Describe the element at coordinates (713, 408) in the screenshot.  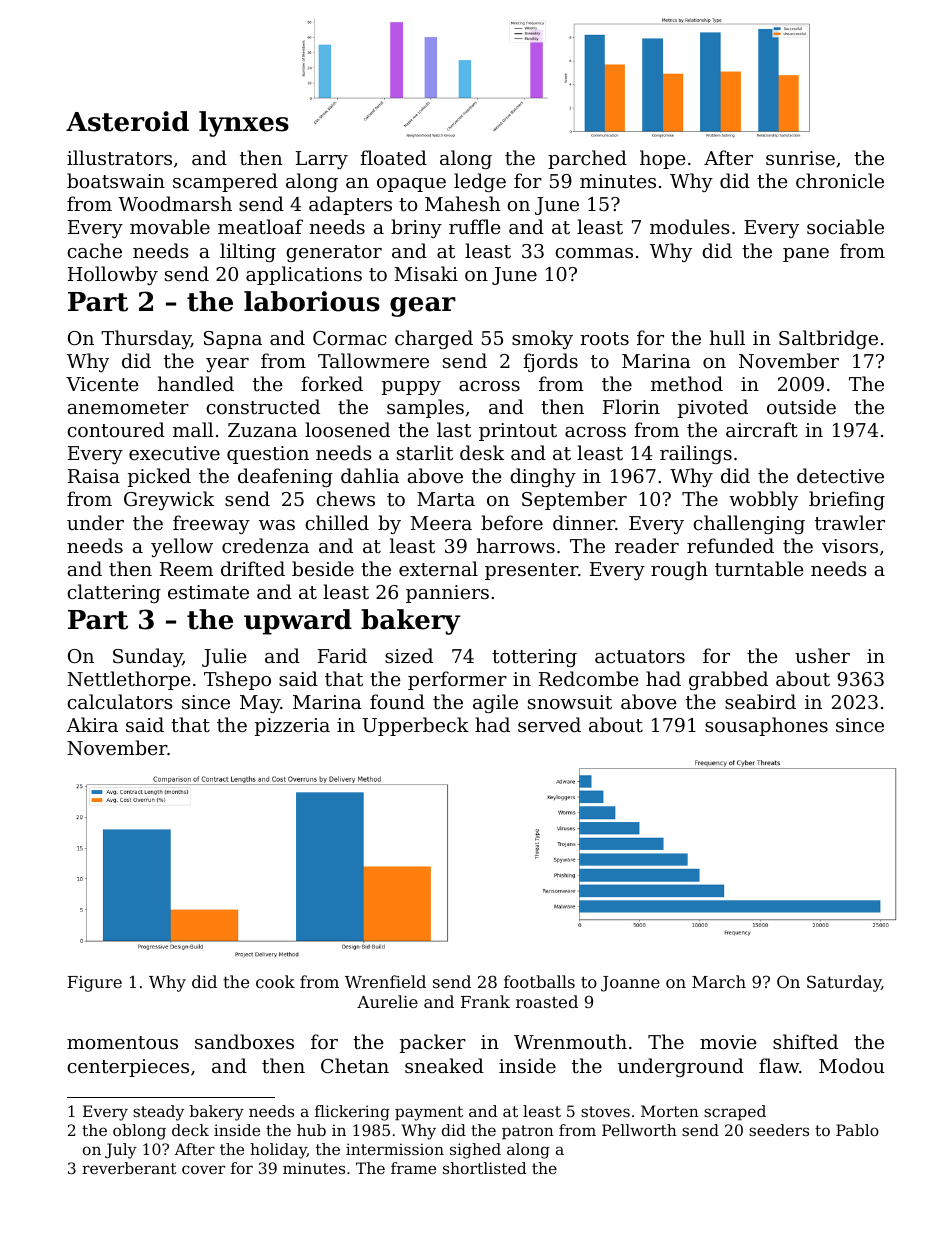
I see `pivoted` at that location.
